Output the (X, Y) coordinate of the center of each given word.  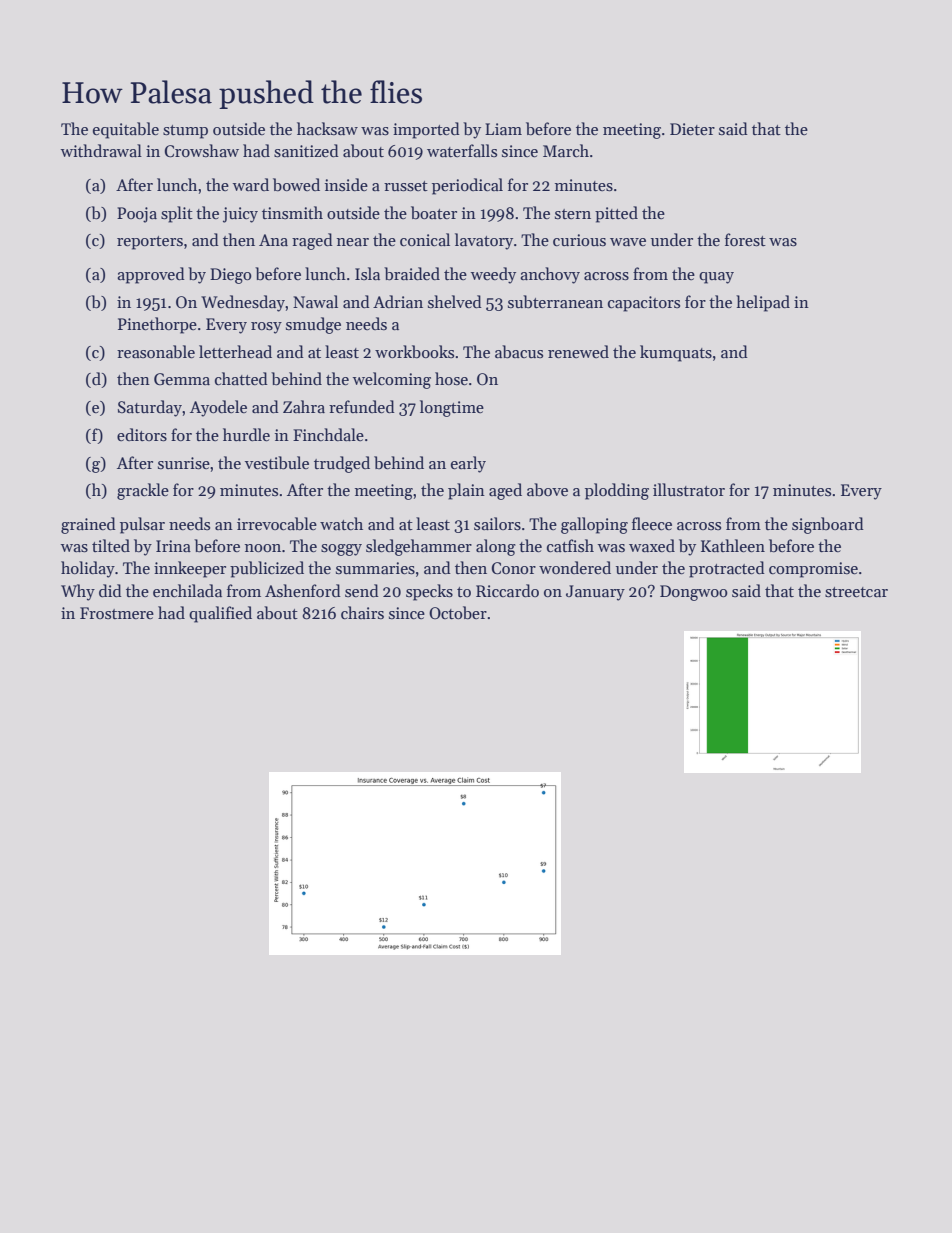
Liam (503, 129)
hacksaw (327, 129)
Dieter (692, 129)
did (110, 590)
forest (745, 240)
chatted (241, 379)
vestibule (277, 463)
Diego (231, 276)
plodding (617, 491)
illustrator (689, 489)
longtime (452, 408)
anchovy (550, 275)
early (468, 464)
